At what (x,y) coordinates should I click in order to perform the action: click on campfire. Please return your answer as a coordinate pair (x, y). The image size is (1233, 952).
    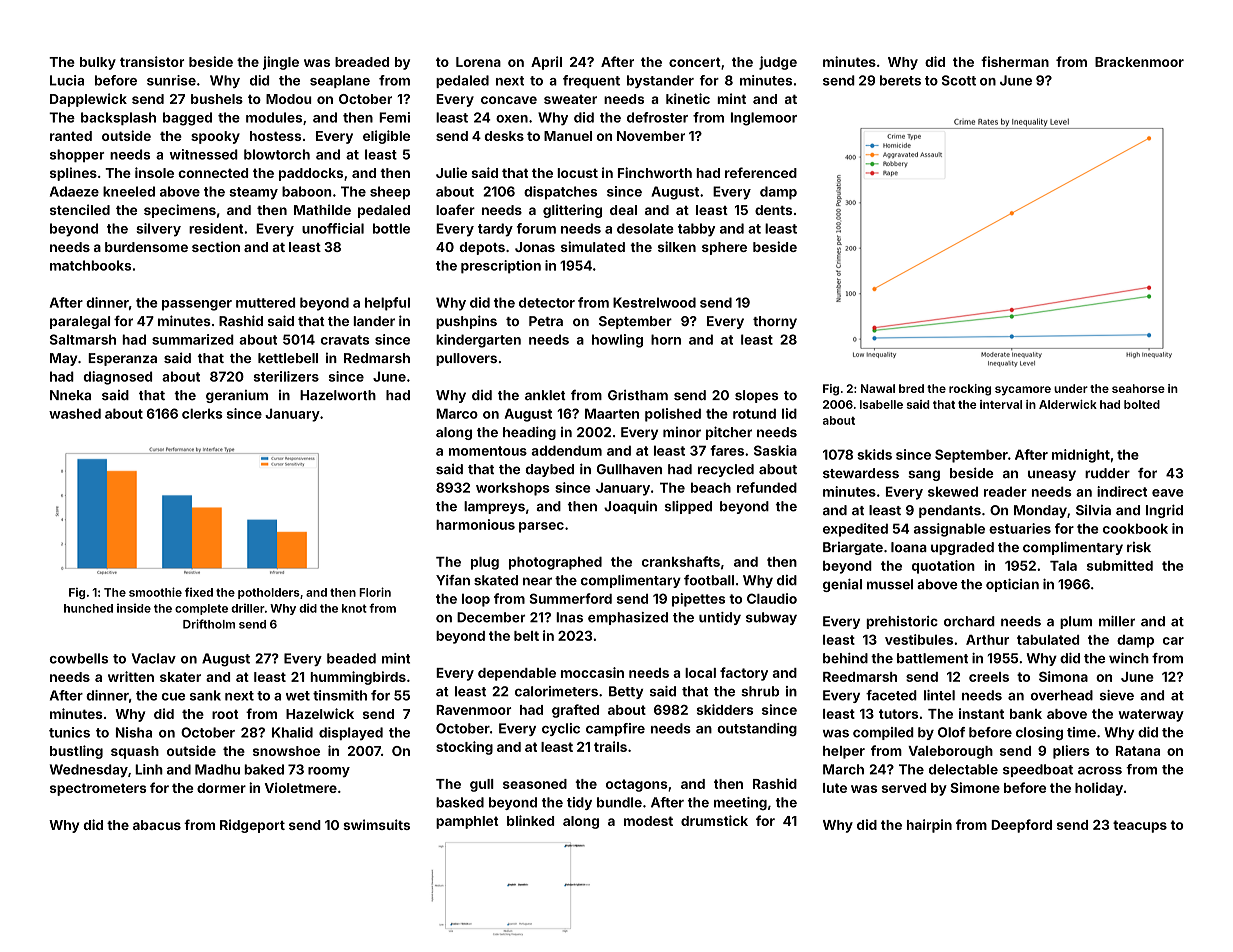
    Looking at the image, I should click on (615, 729).
